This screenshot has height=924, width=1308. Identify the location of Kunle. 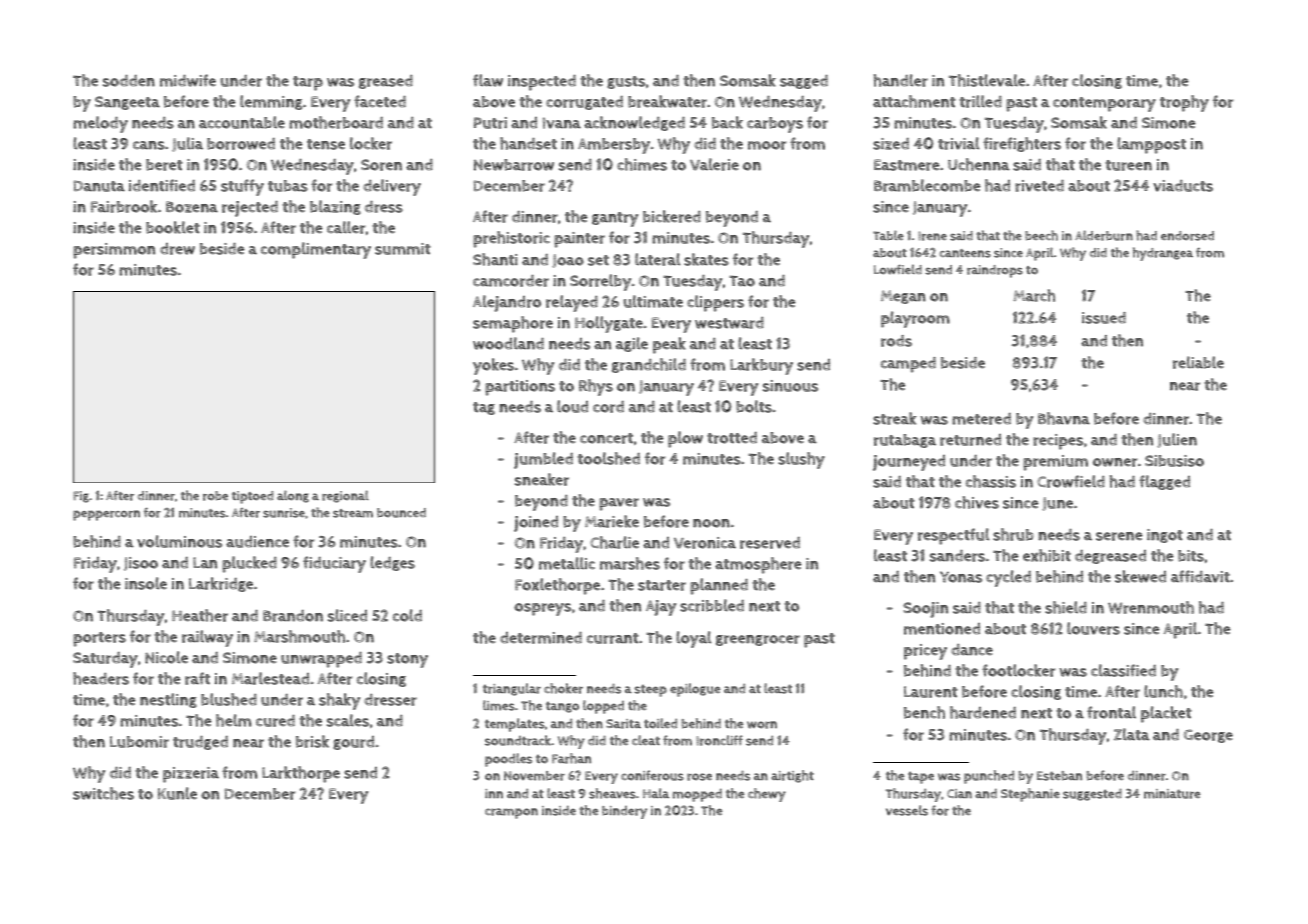
(177, 793).
